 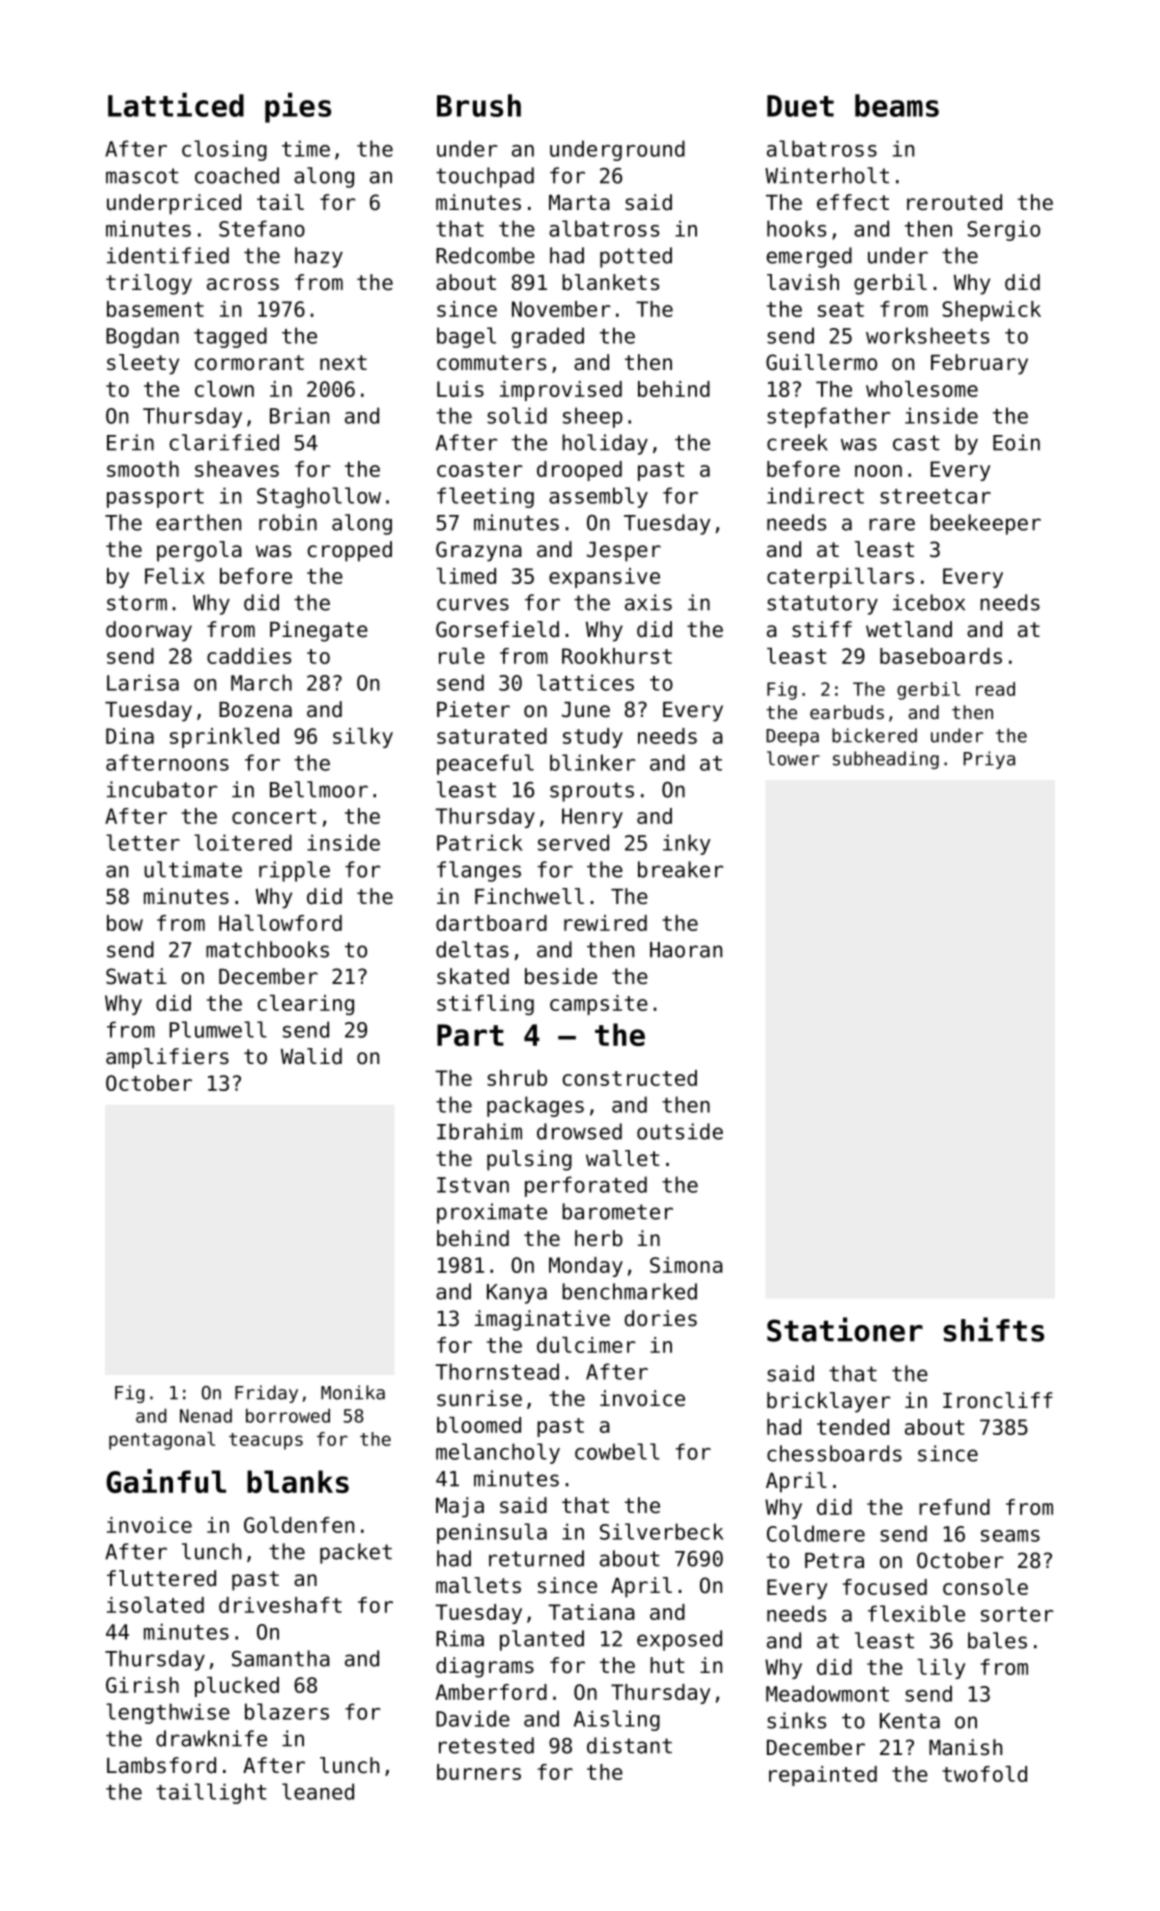 I want to click on sprouts, so click(x=592, y=792).
